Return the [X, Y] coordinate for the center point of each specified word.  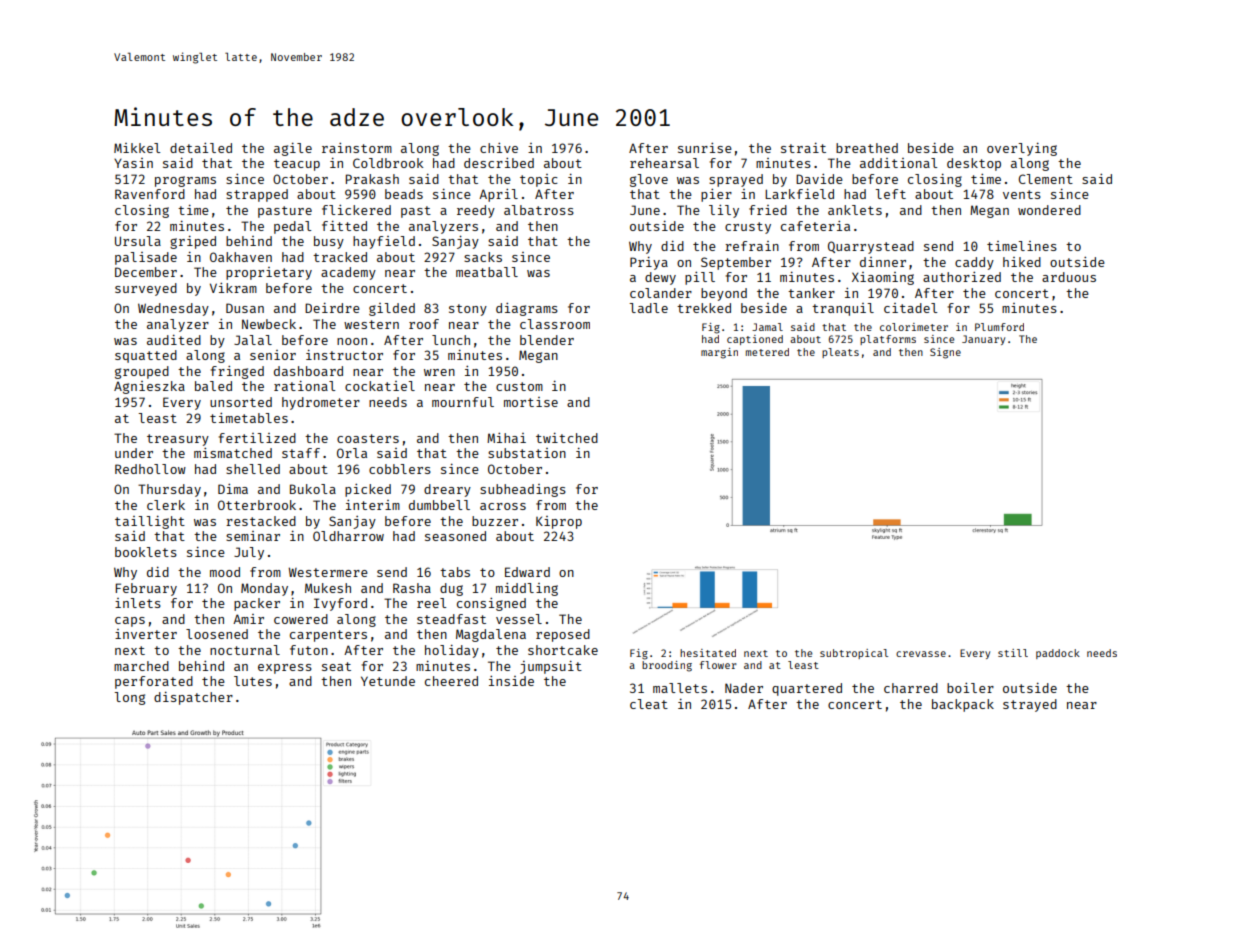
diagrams [527, 309]
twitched [567, 438]
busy [329, 242]
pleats [840, 353]
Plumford [999, 327]
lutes [253, 681]
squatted [146, 356]
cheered [451, 681]
